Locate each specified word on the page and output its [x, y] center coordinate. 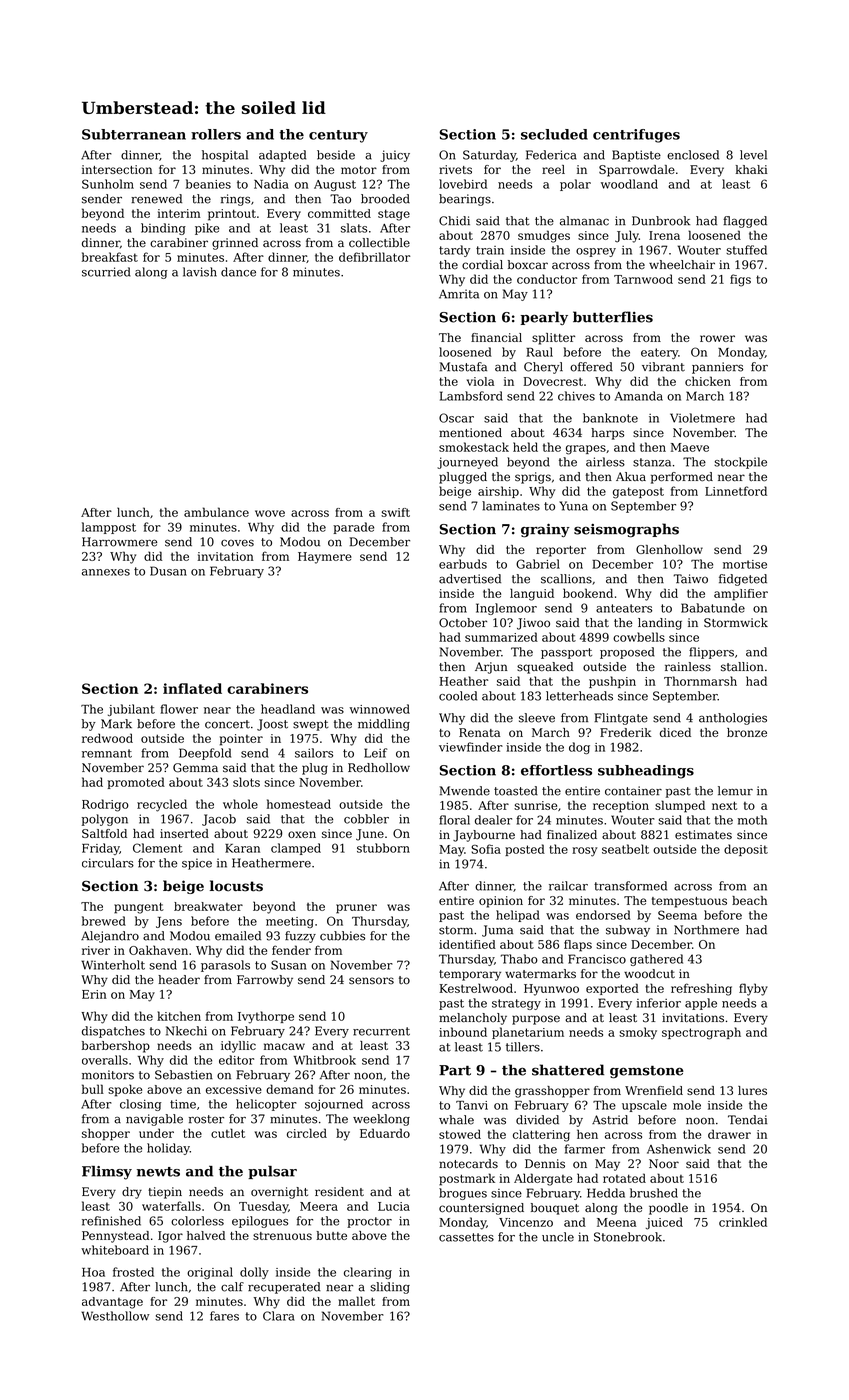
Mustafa [463, 367]
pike [207, 229]
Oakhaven [158, 950]
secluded [554, 134]
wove [270, 513]
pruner [356, 909]
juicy [395, 156]
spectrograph [701, 1033]
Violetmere [702, 418]
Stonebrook [628, 1237]
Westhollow [115, 1316]
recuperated [284, 1288]
